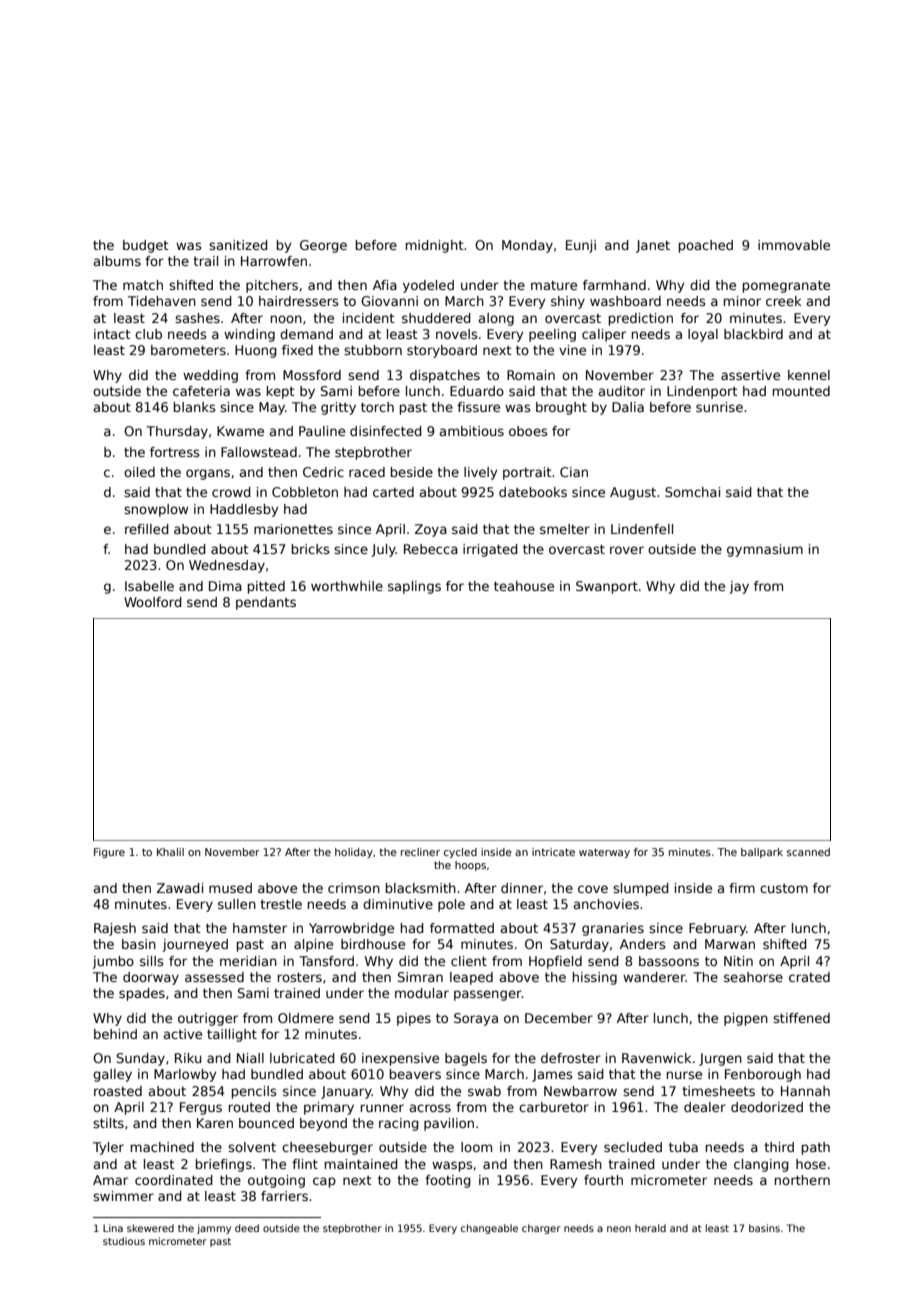 The height and width of the image is (1308, 924). What do you see at coordinates (108, 1123) in the image?
I see `stilts` at bounding box center [108, 1123].
